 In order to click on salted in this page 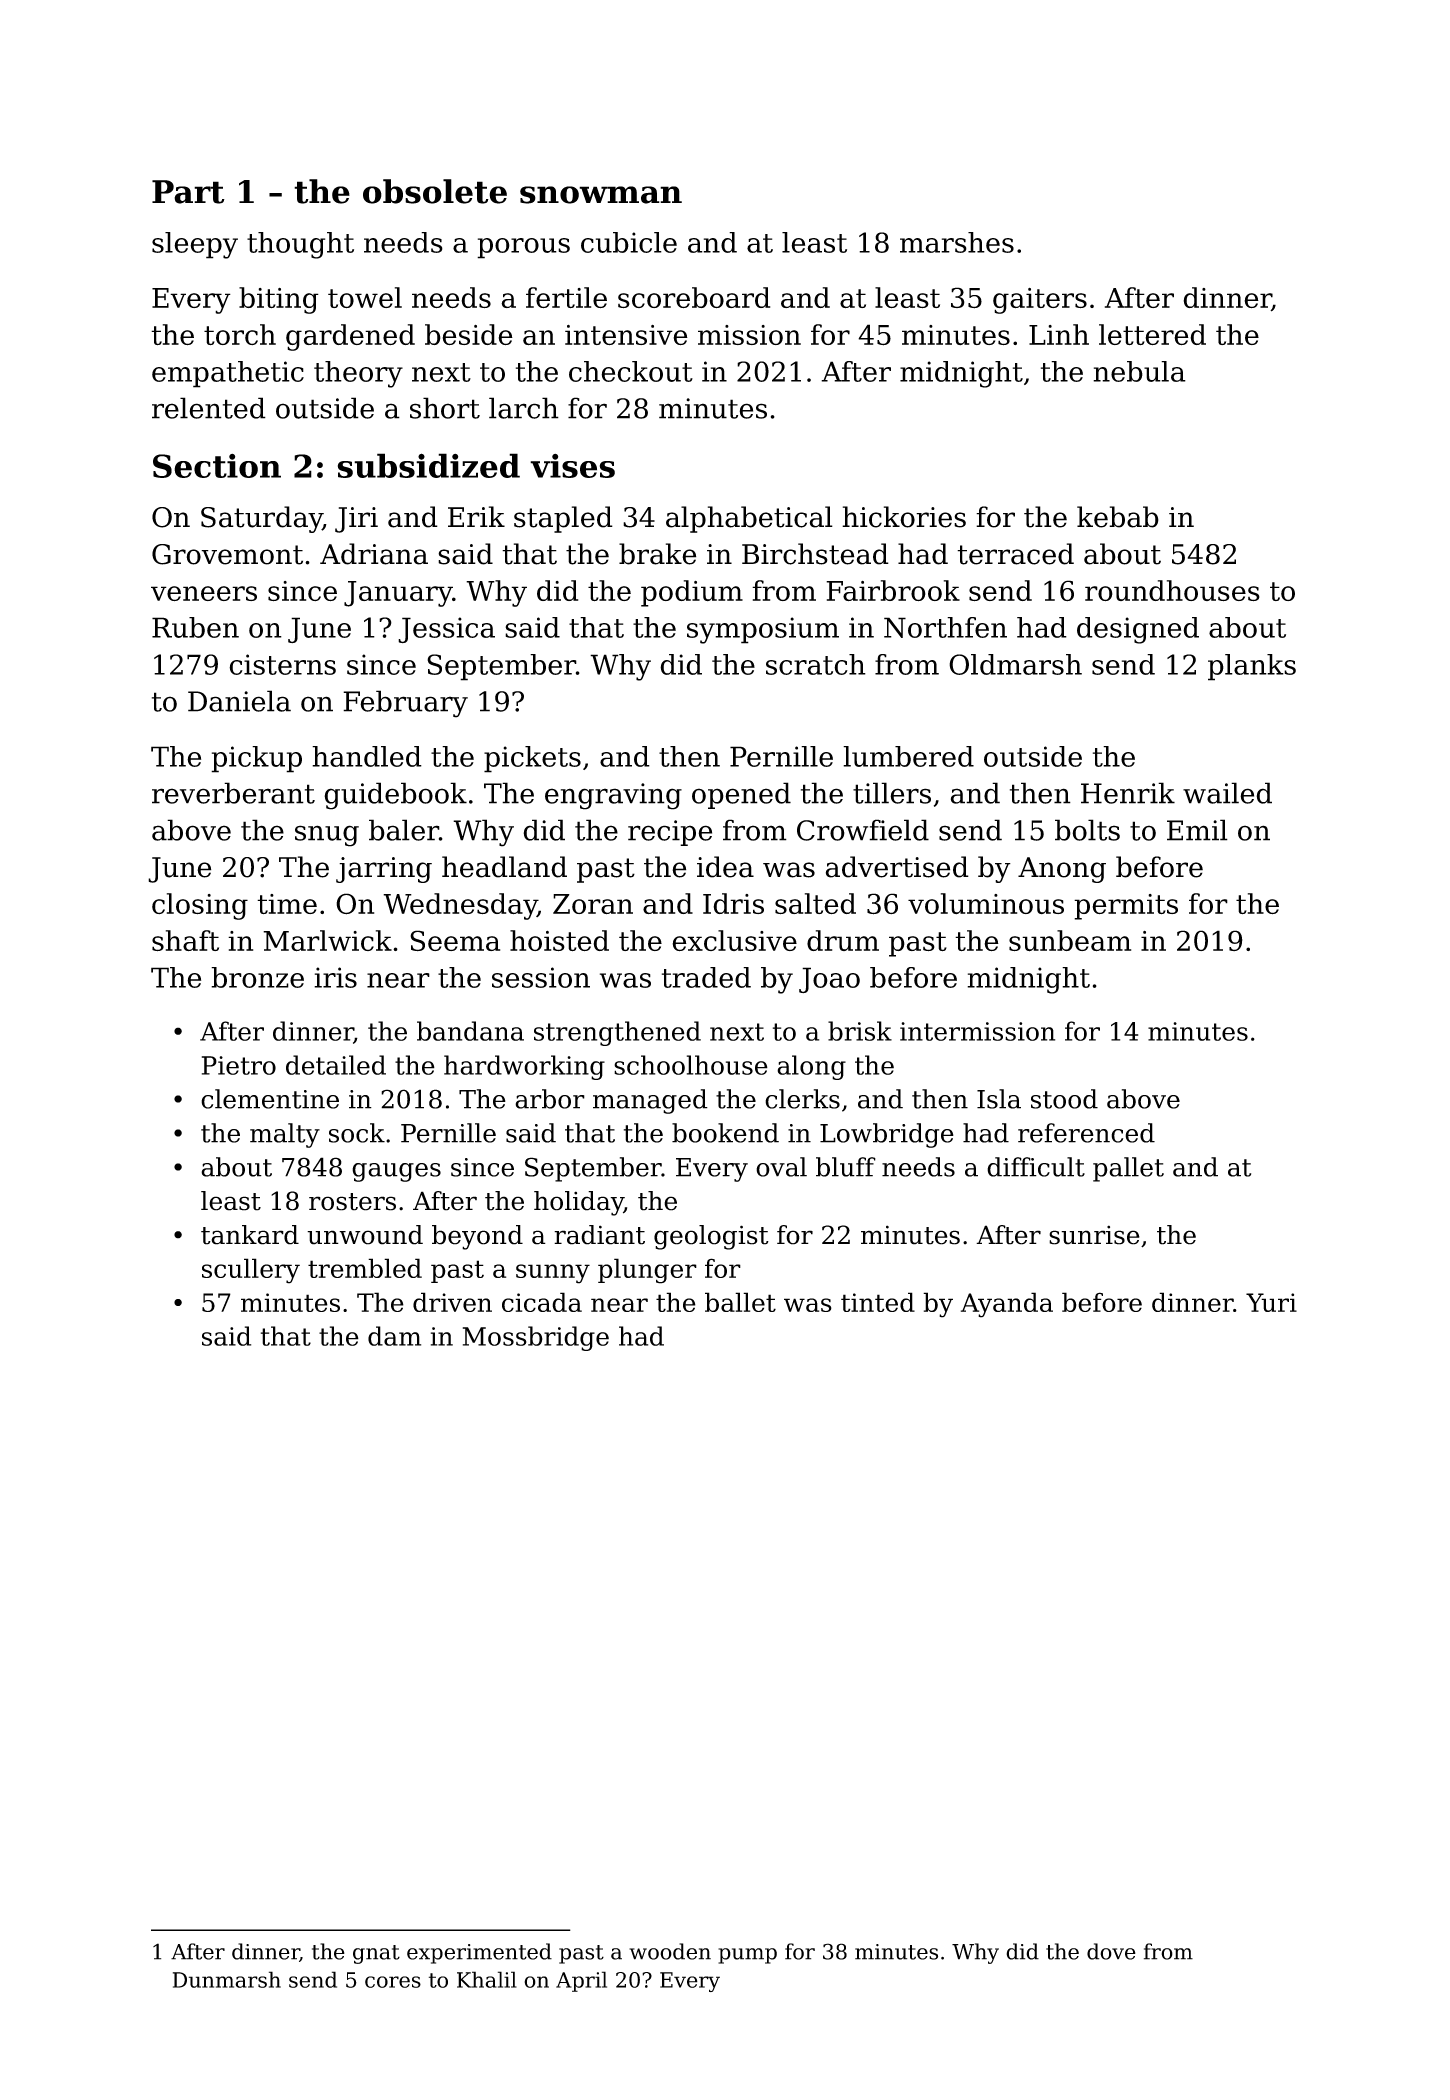, I will do `click(815, 903)`.
